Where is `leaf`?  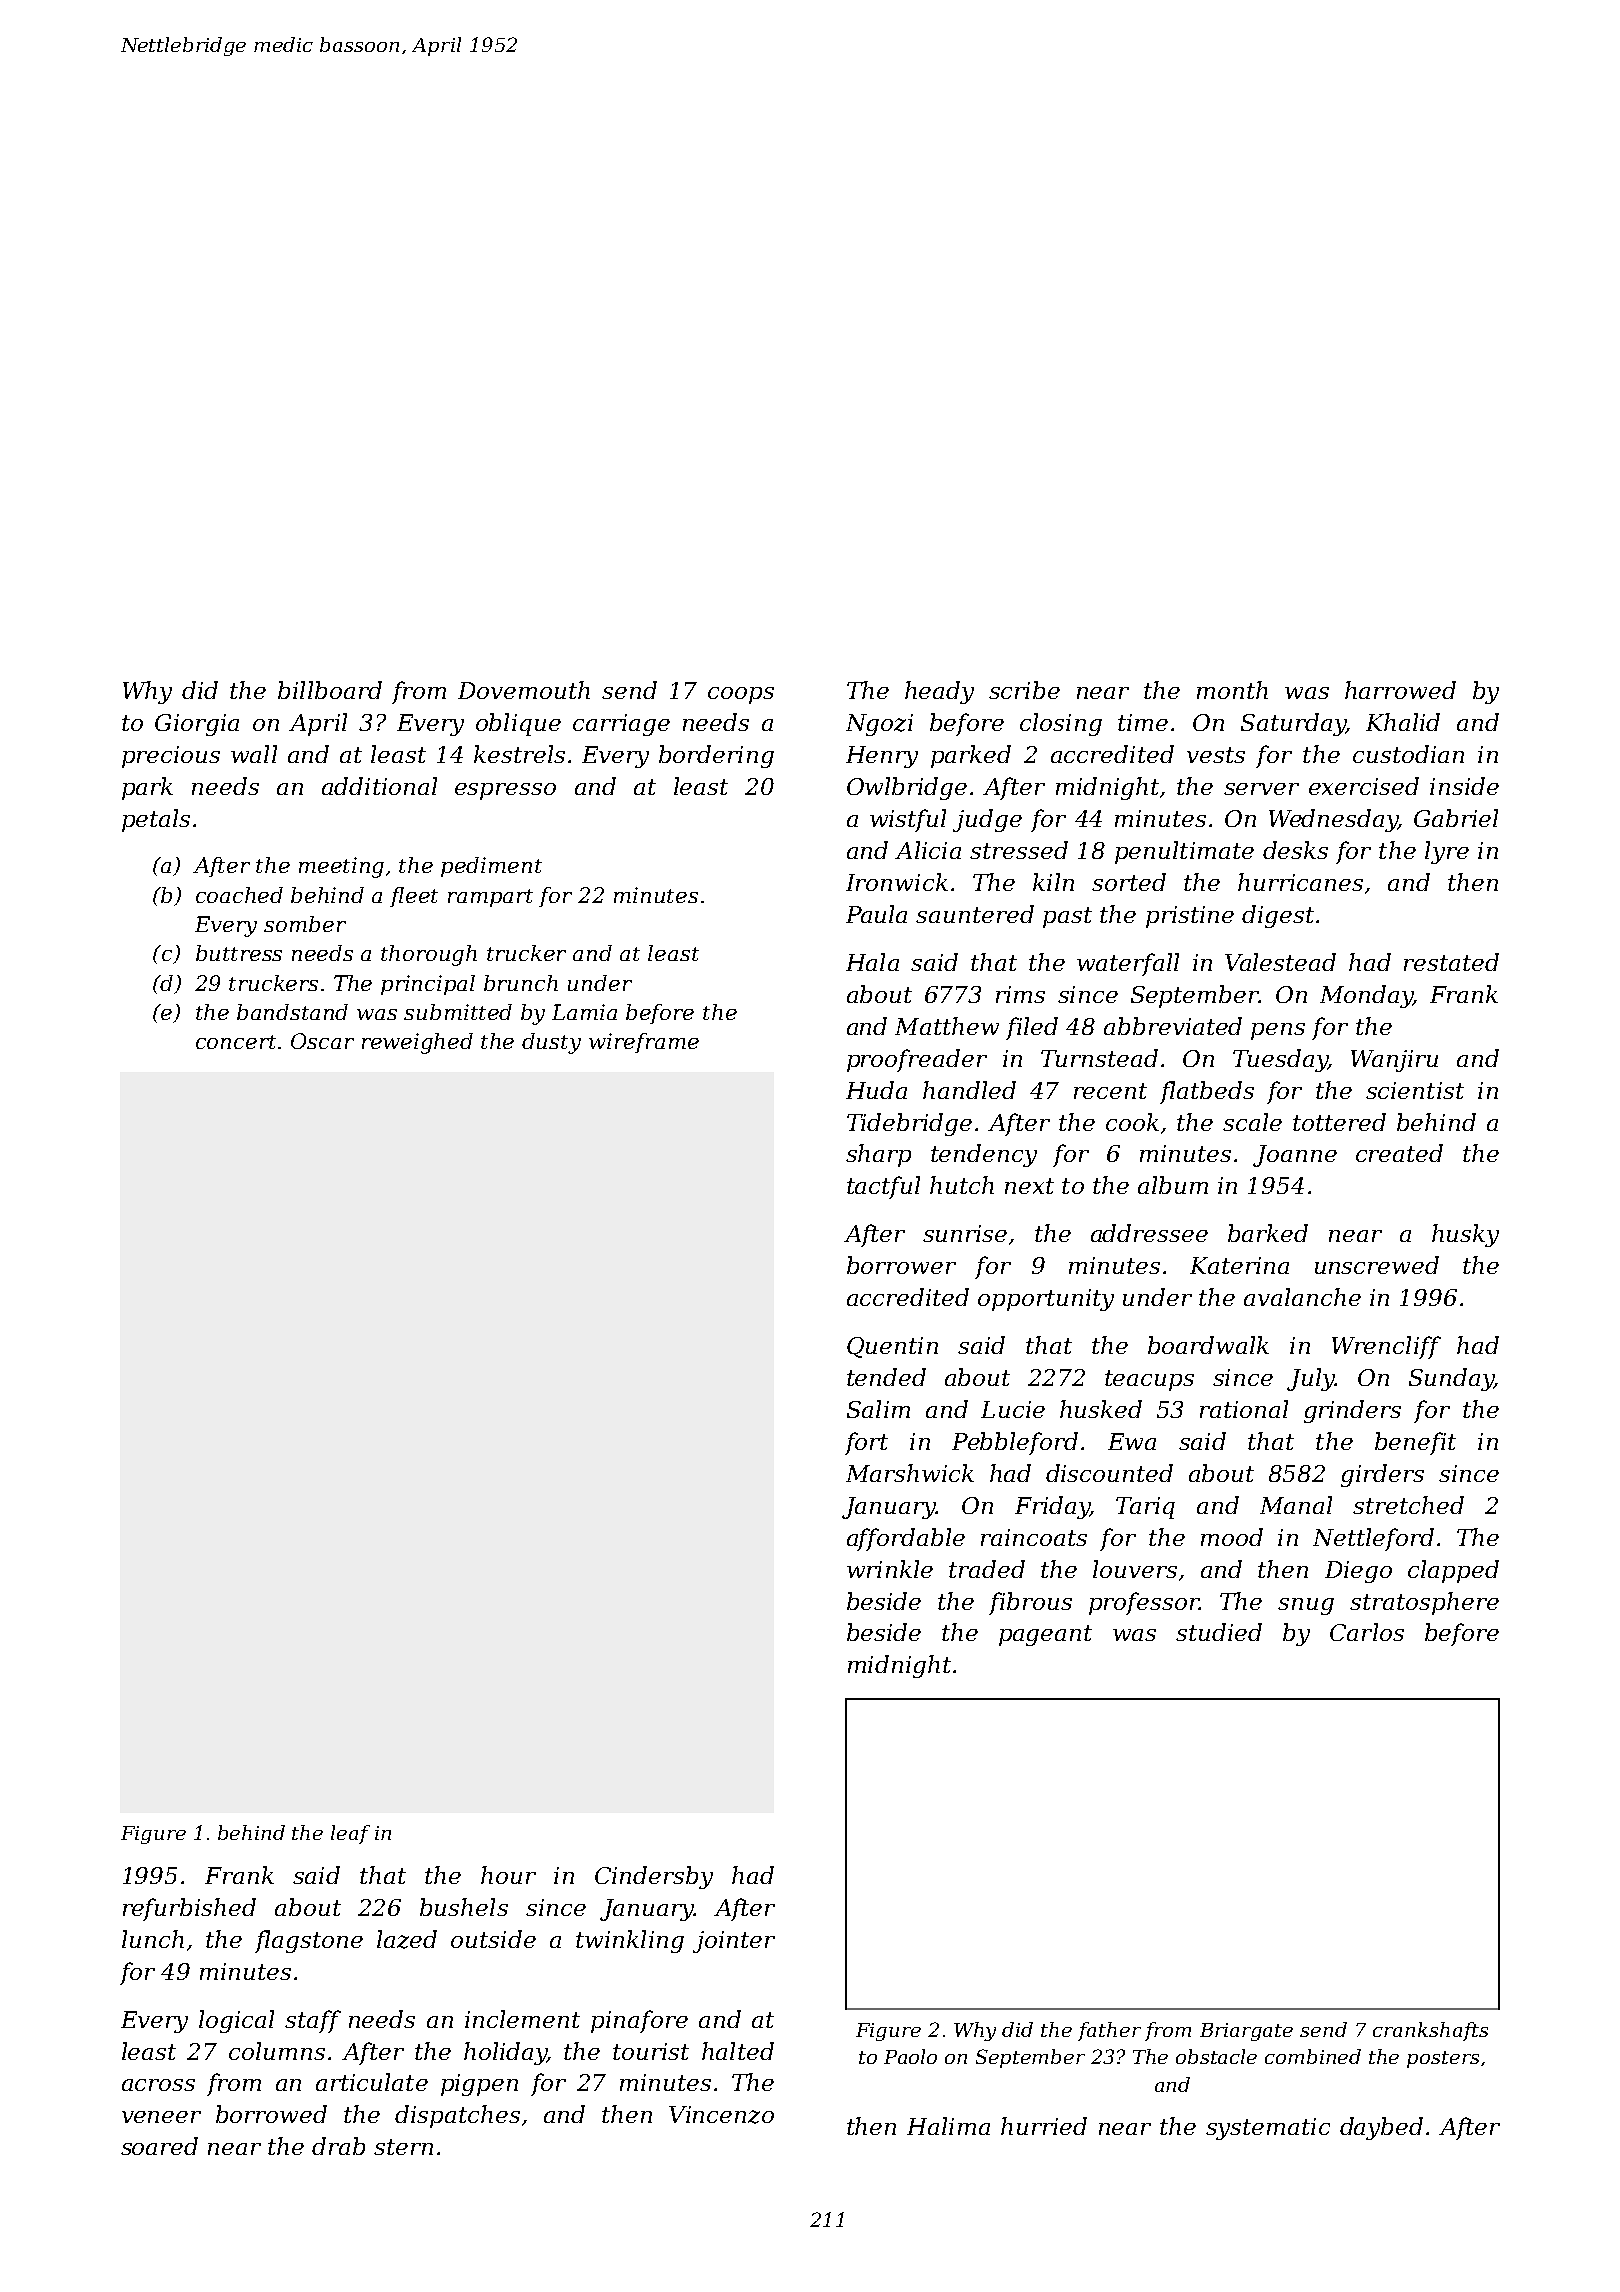
leaf is located at coordinates (350, 1834).
